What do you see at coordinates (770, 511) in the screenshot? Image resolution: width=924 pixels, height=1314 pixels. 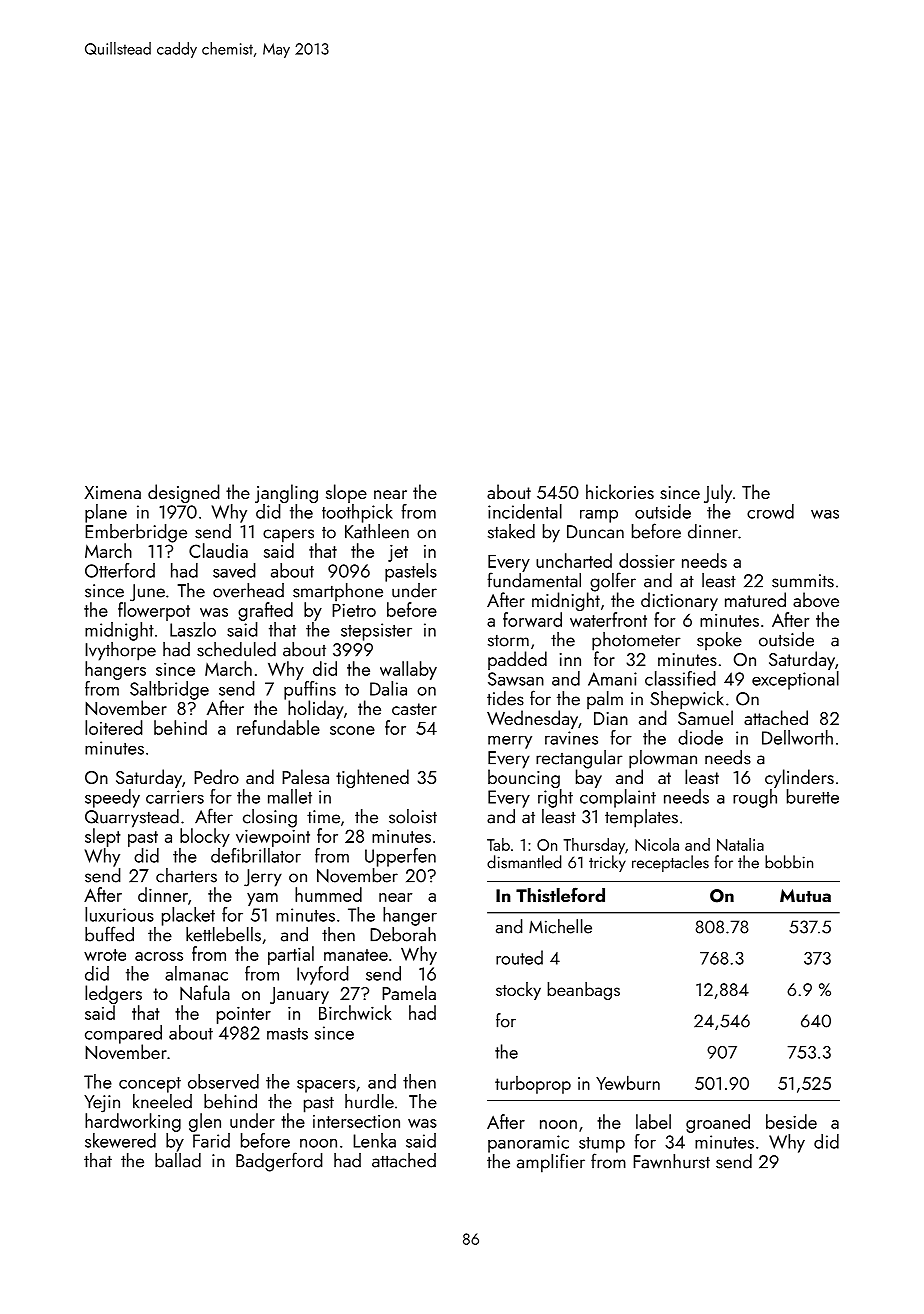 I see `crowd` at bounding box center [770, 511].
